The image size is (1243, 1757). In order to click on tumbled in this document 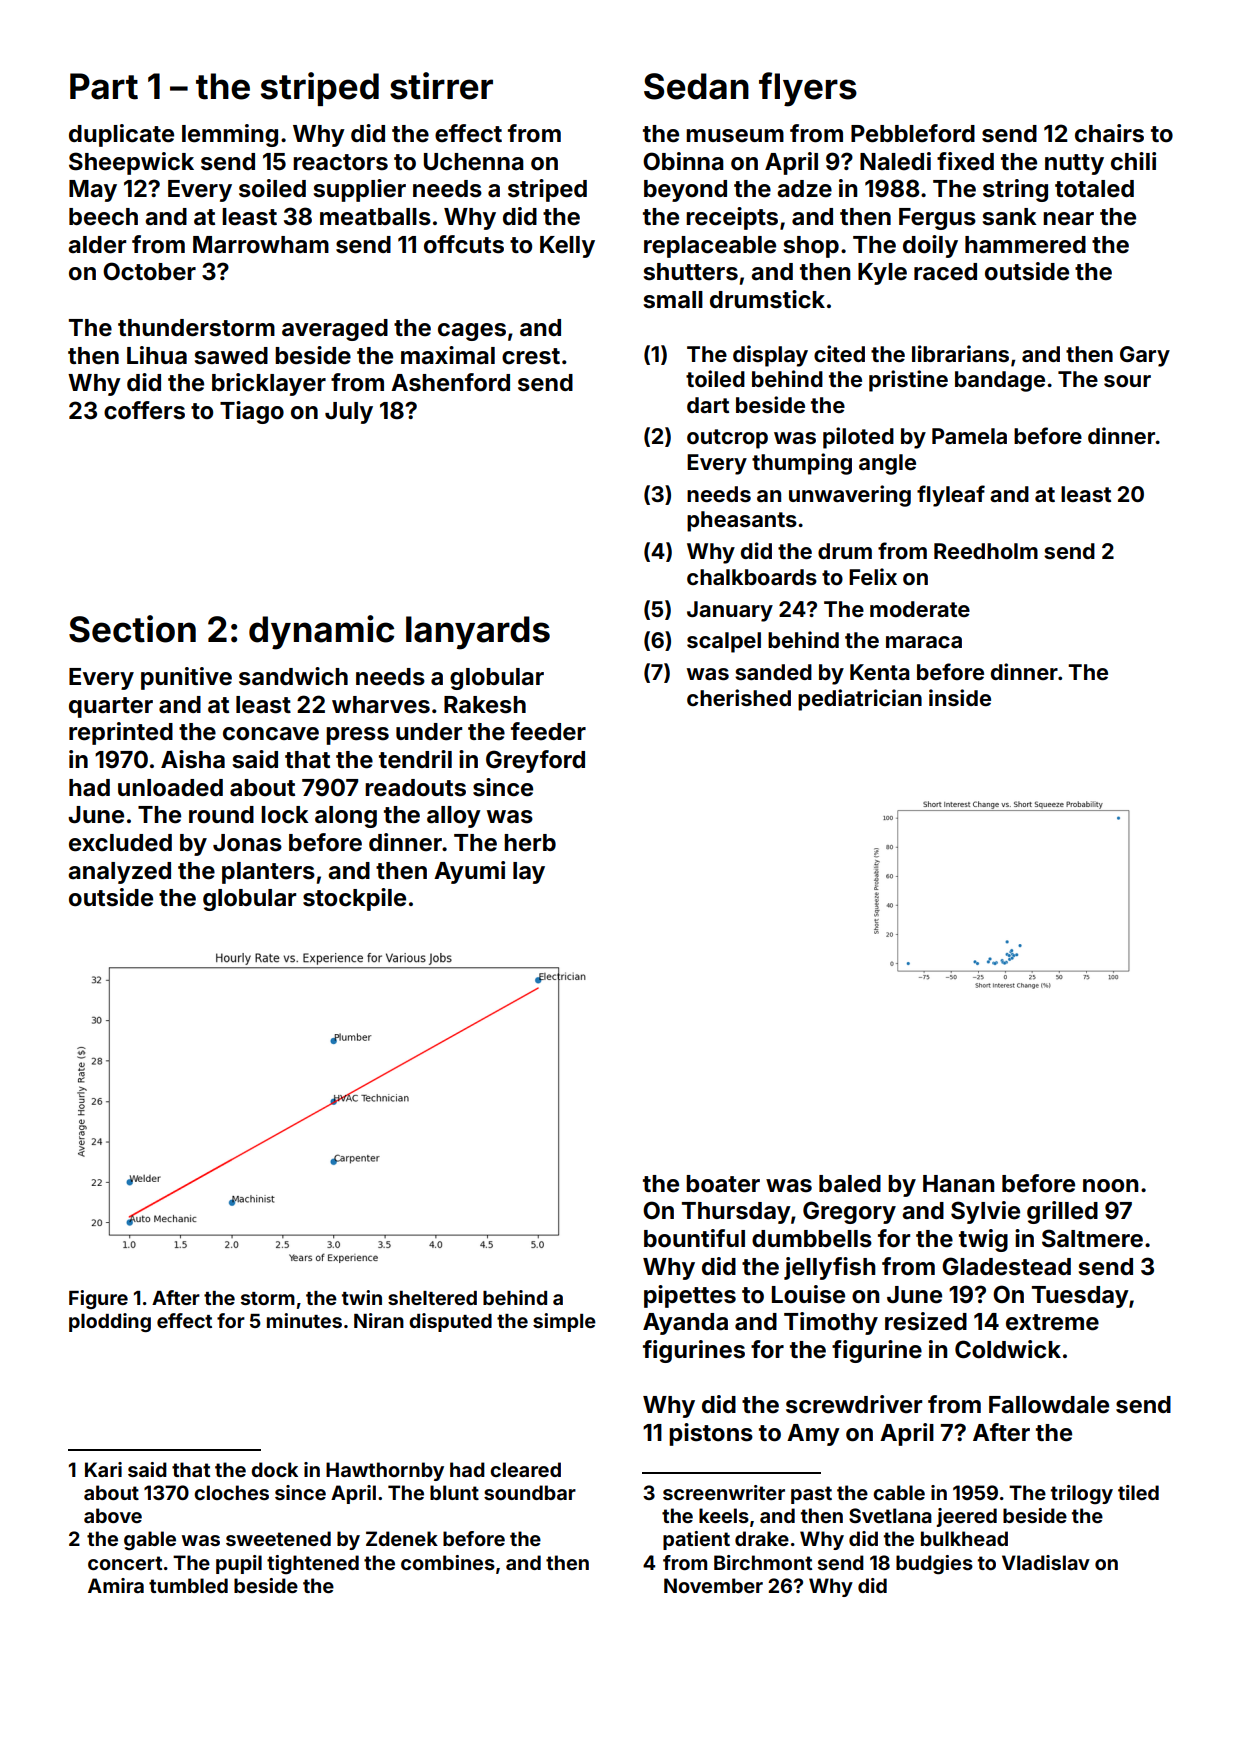, I will do `click(188, 1585)`.
